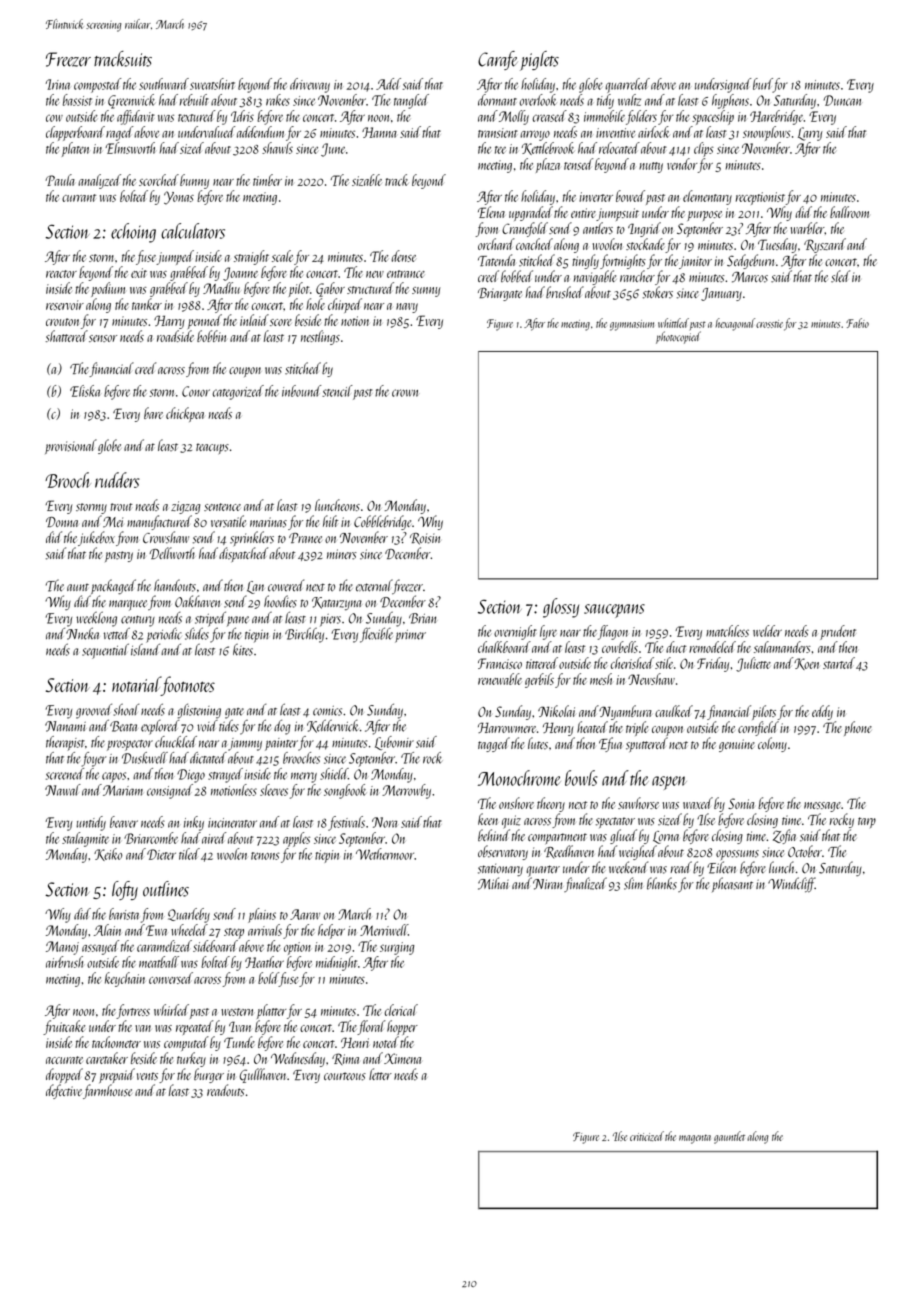 This image has width=924, height=1308. I want to click on phone, so click(858, 728).
